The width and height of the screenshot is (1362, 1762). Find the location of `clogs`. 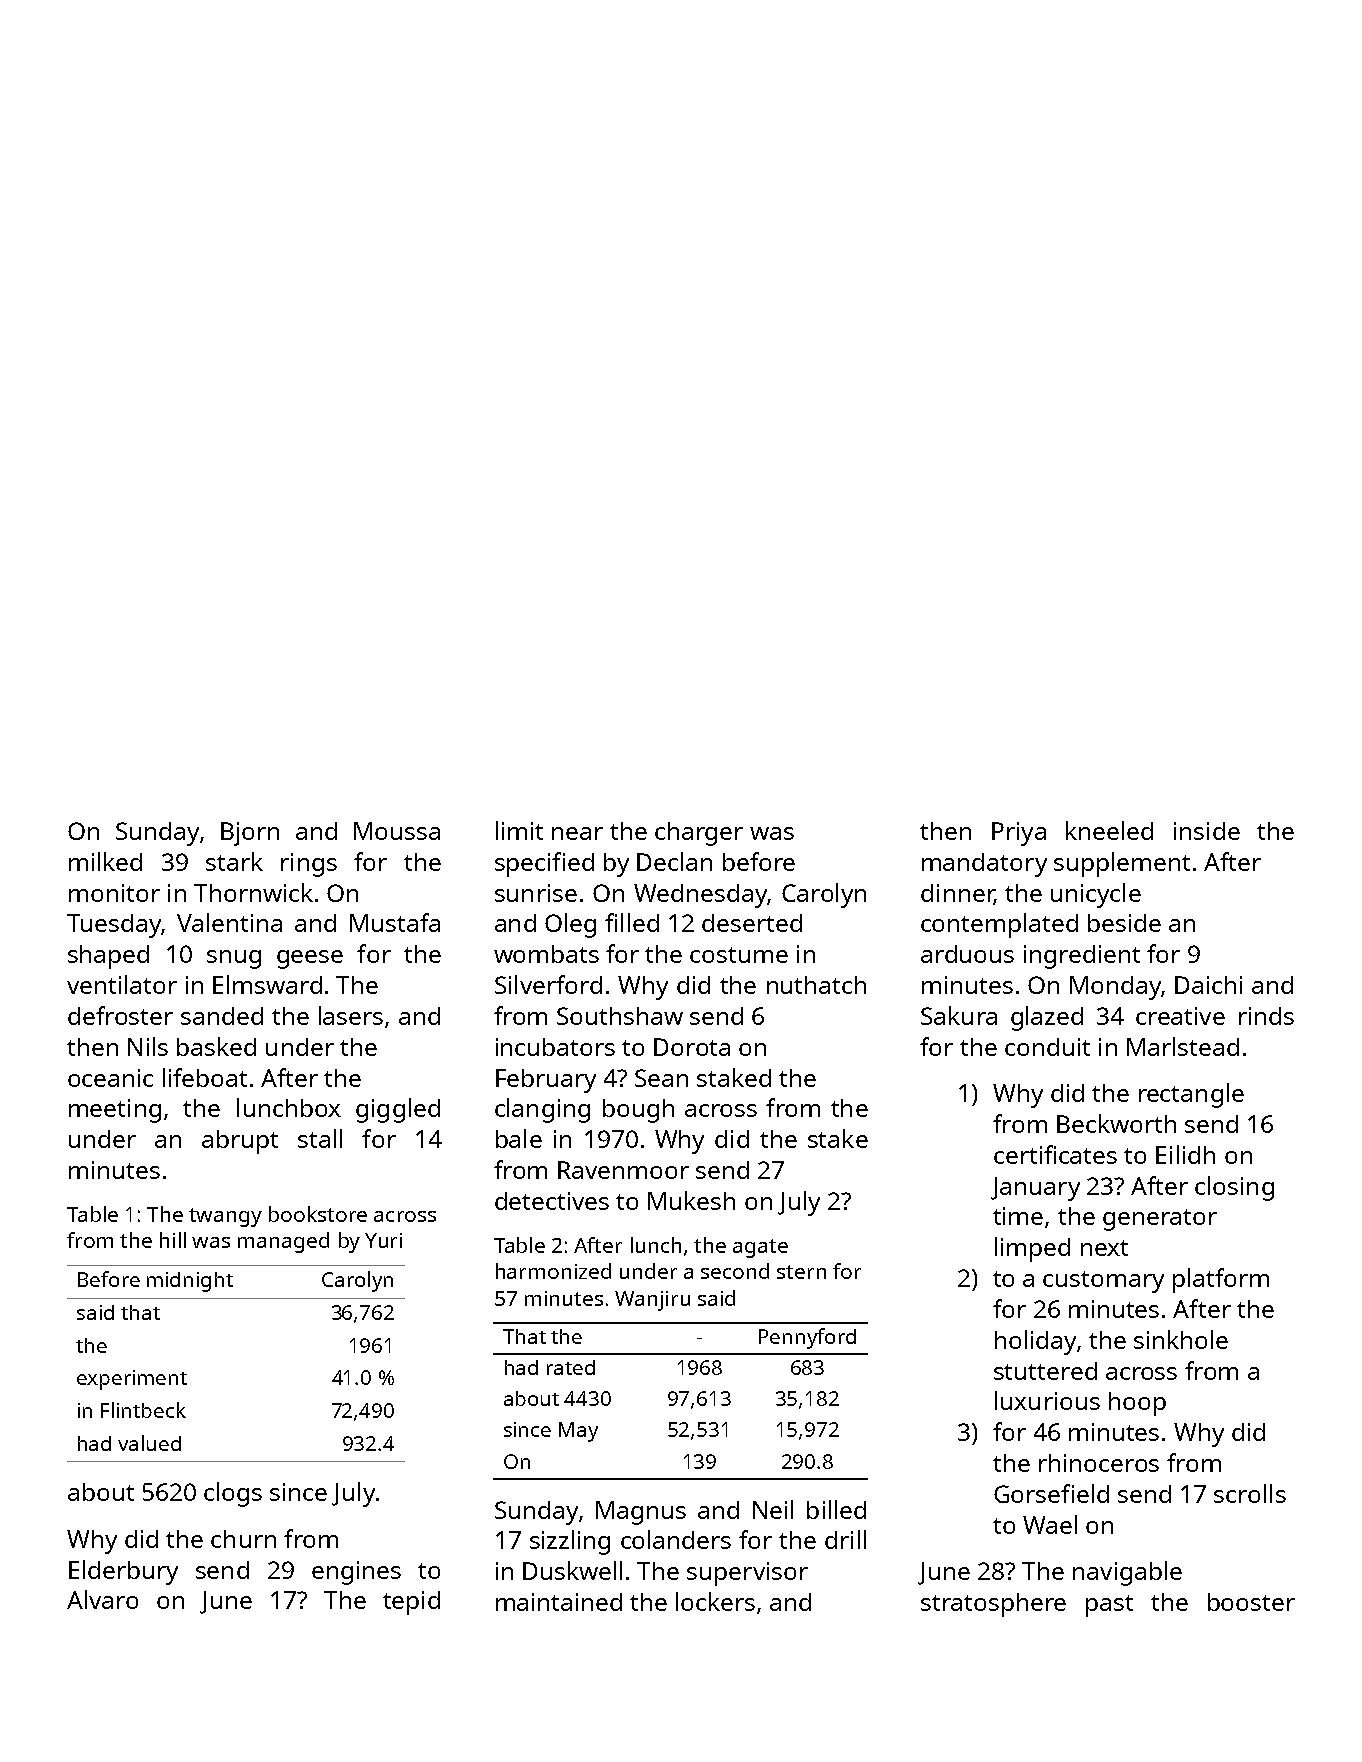

clogs is located at coordinates (233, 1494).
